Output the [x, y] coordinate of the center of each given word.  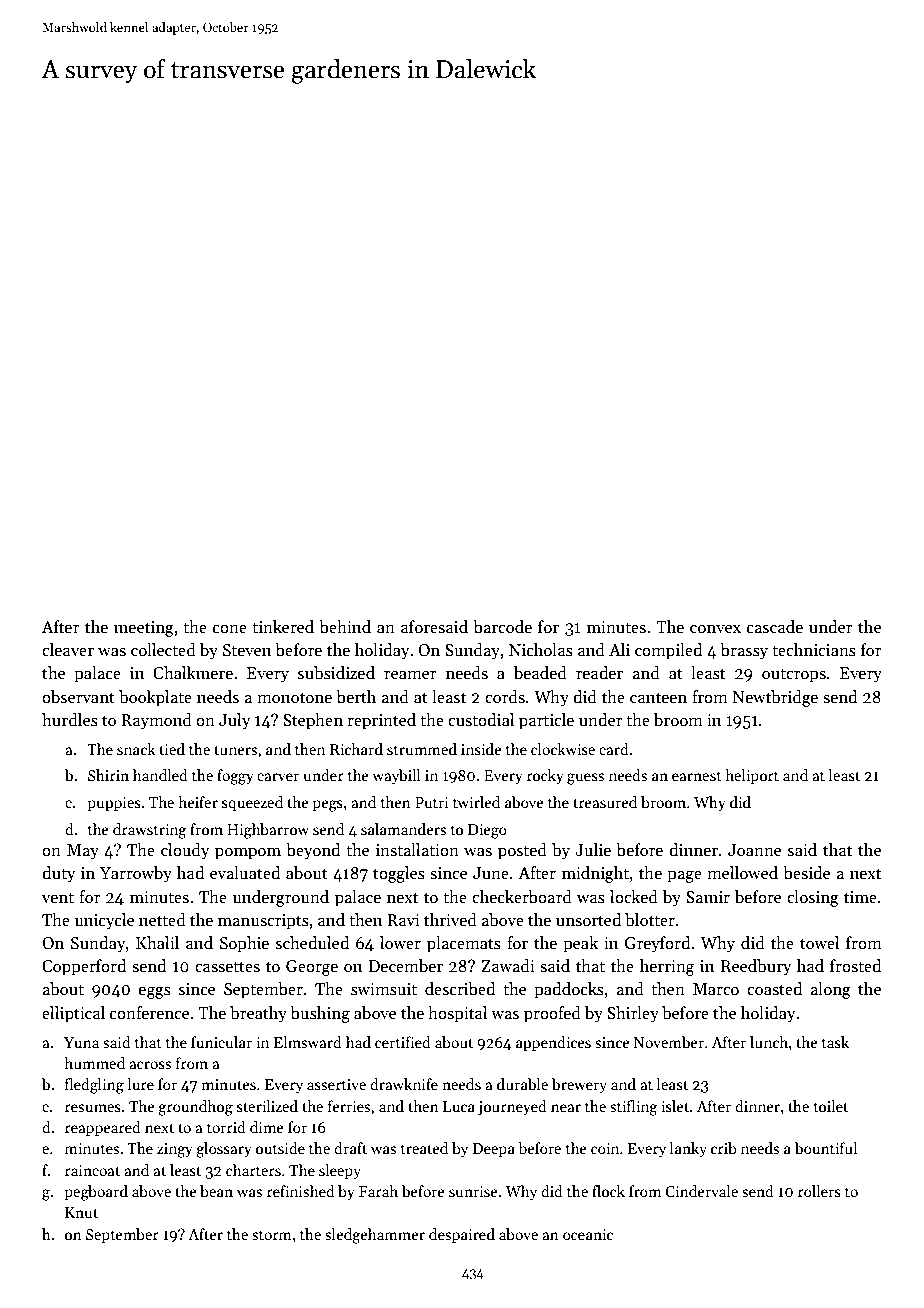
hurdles [70, 720]
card [614, 749]
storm [272, 1235]
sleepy [340, 1171]
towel [819, 943]
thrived [450, 920]
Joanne [754, 850]
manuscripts [263, 922]
